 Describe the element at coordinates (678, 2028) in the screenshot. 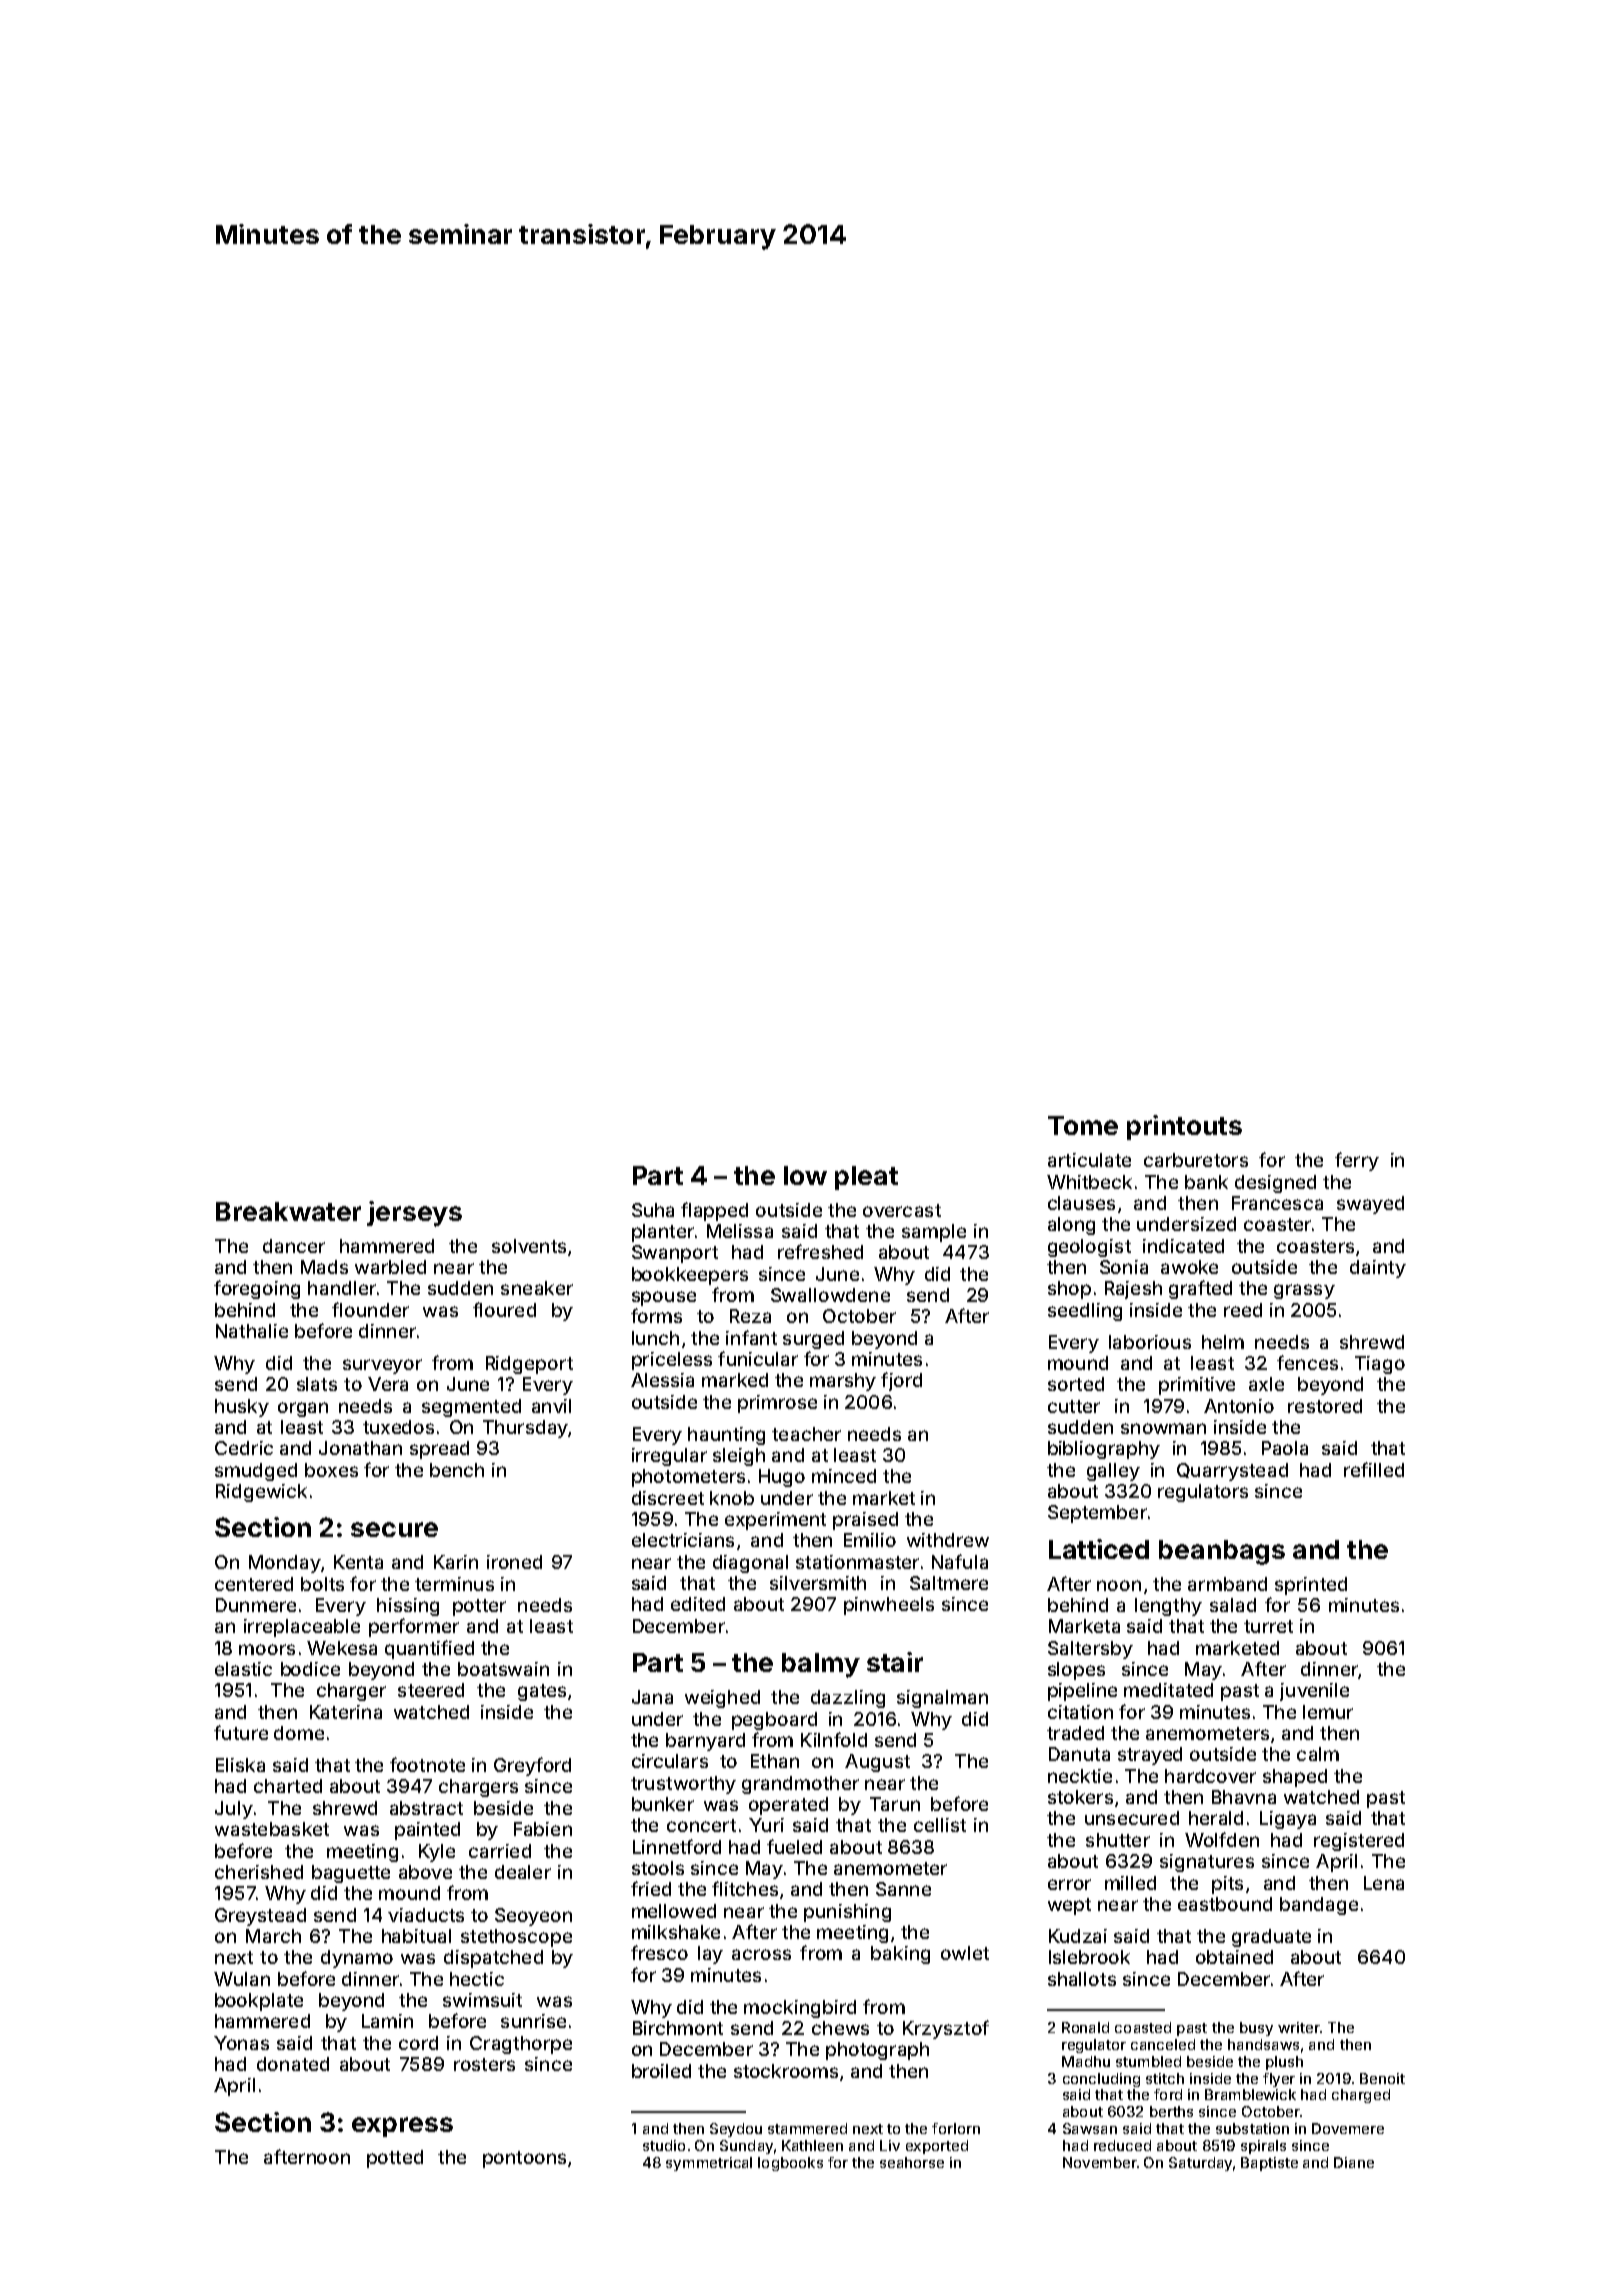

I see `Birchmont` at that location.
